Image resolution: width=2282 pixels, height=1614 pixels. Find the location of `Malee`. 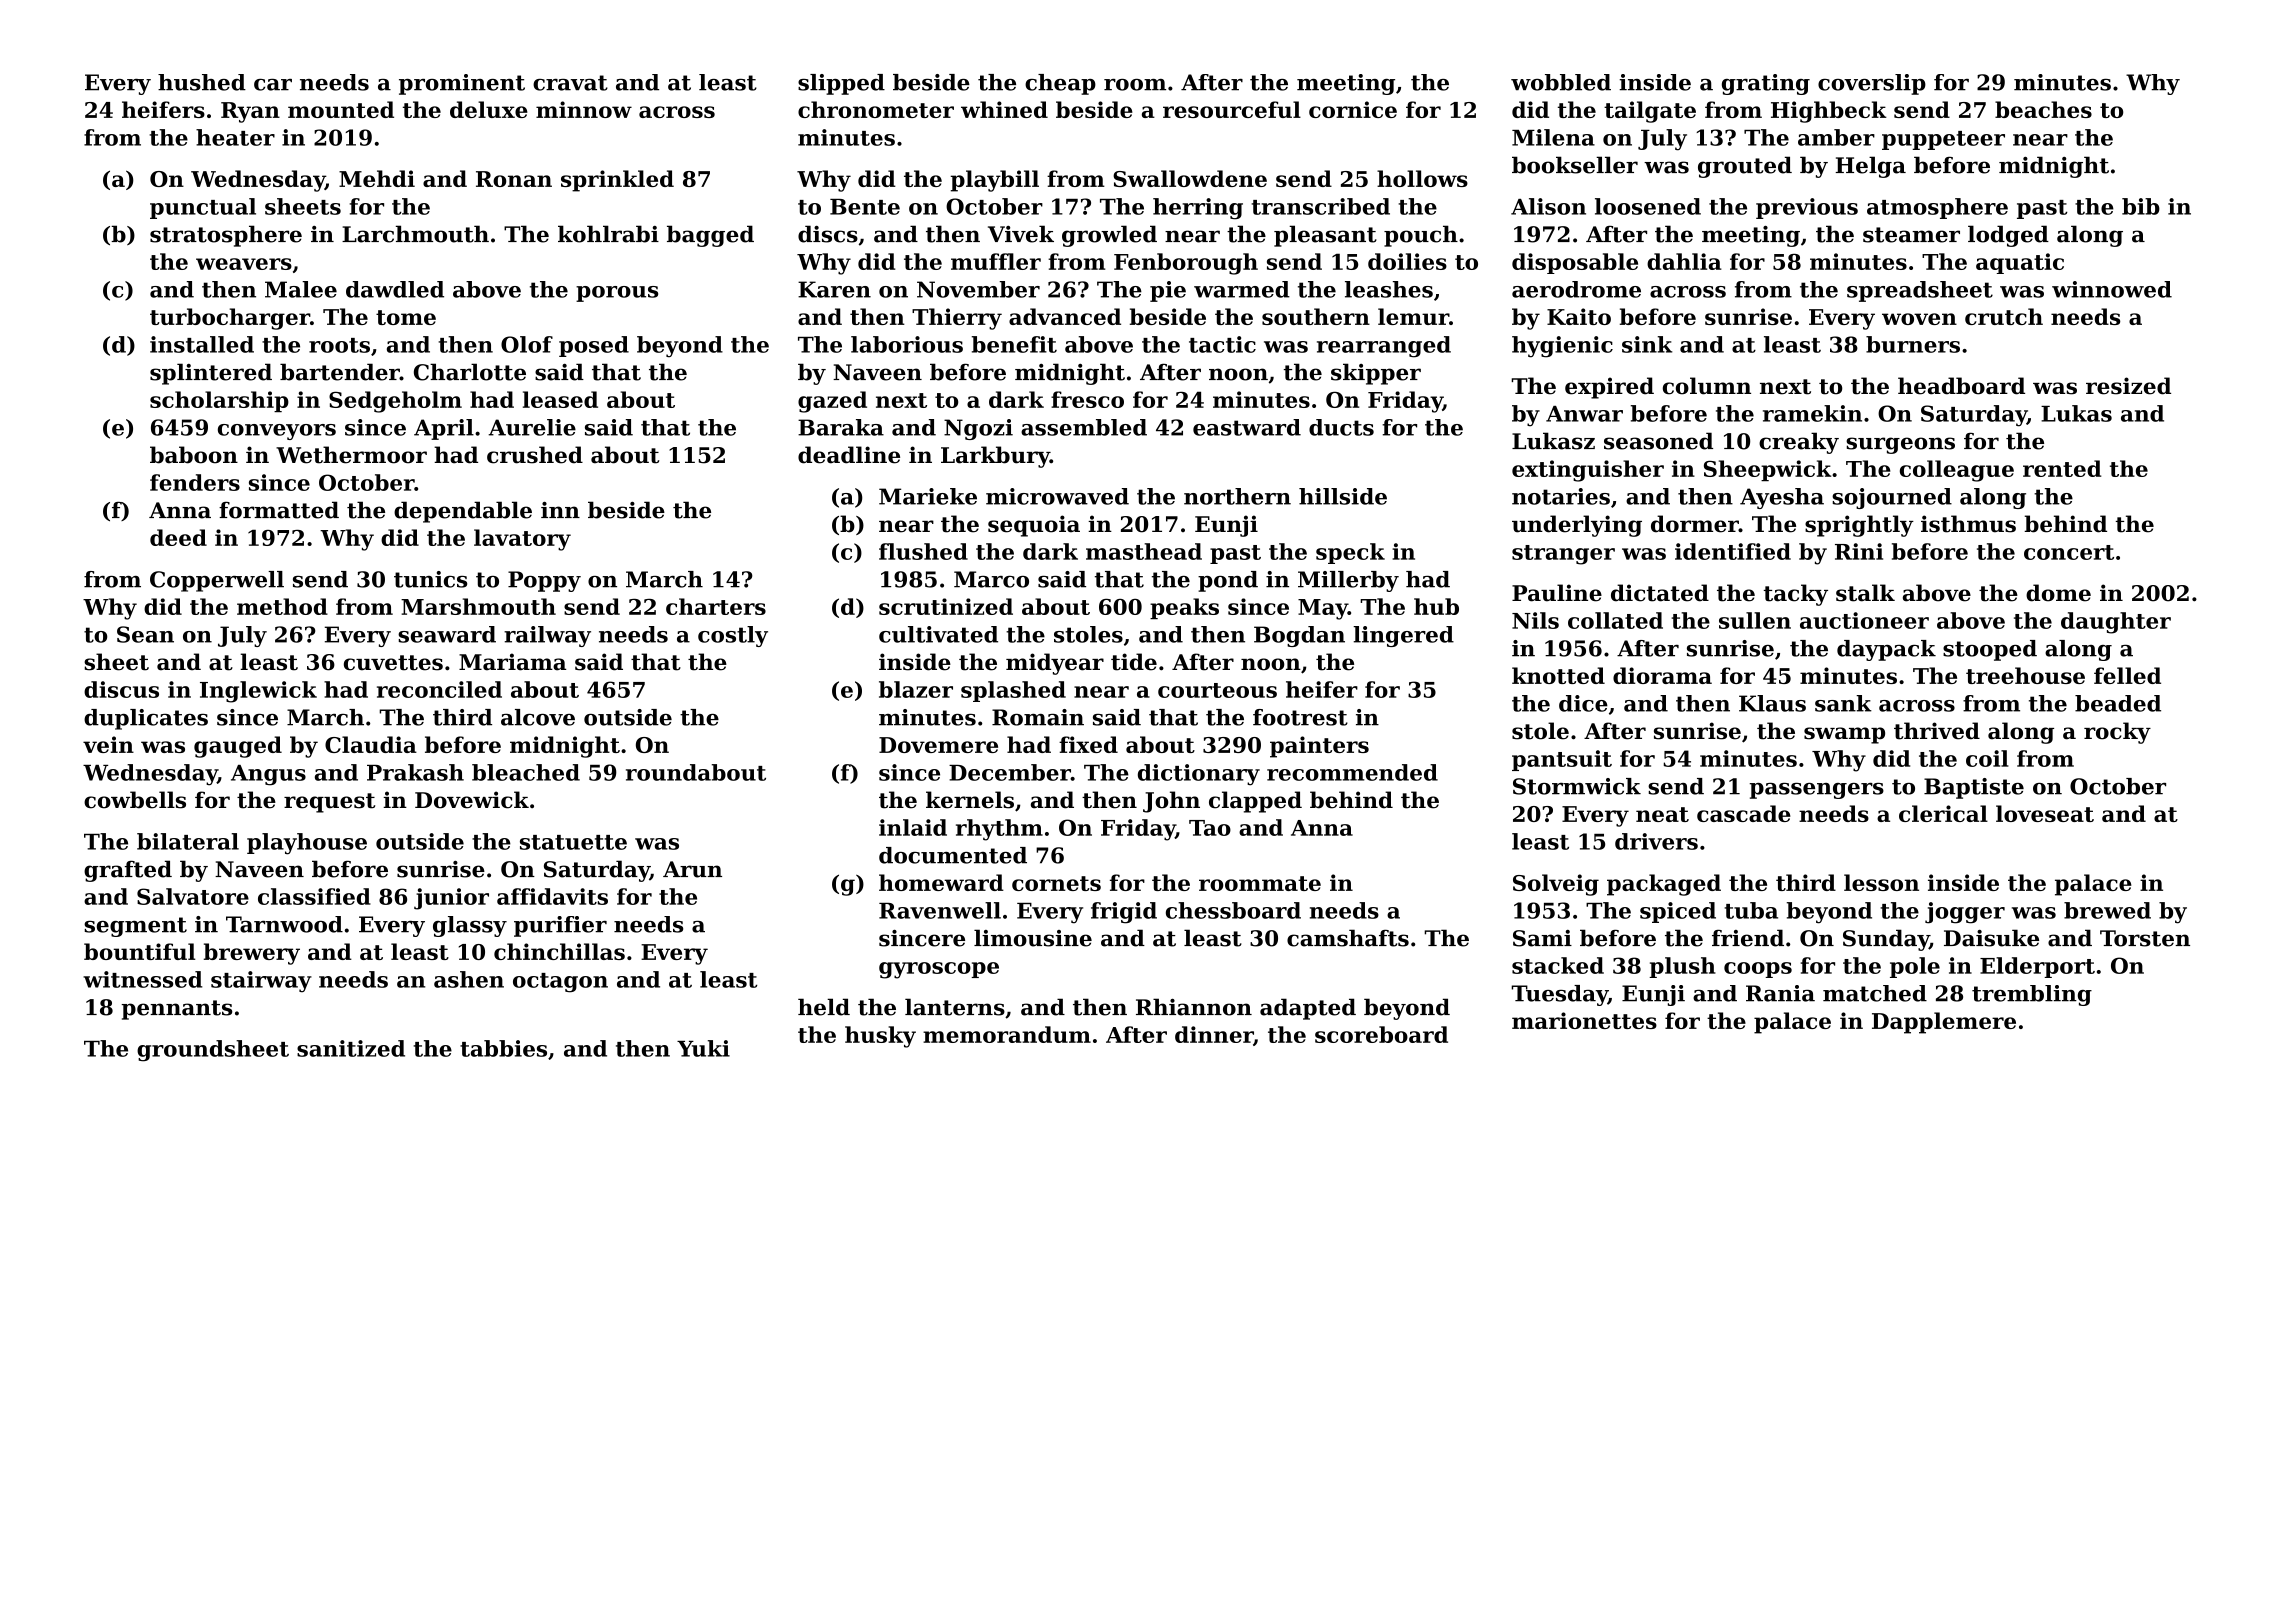

Malee is located at coordinates (301, 289).
